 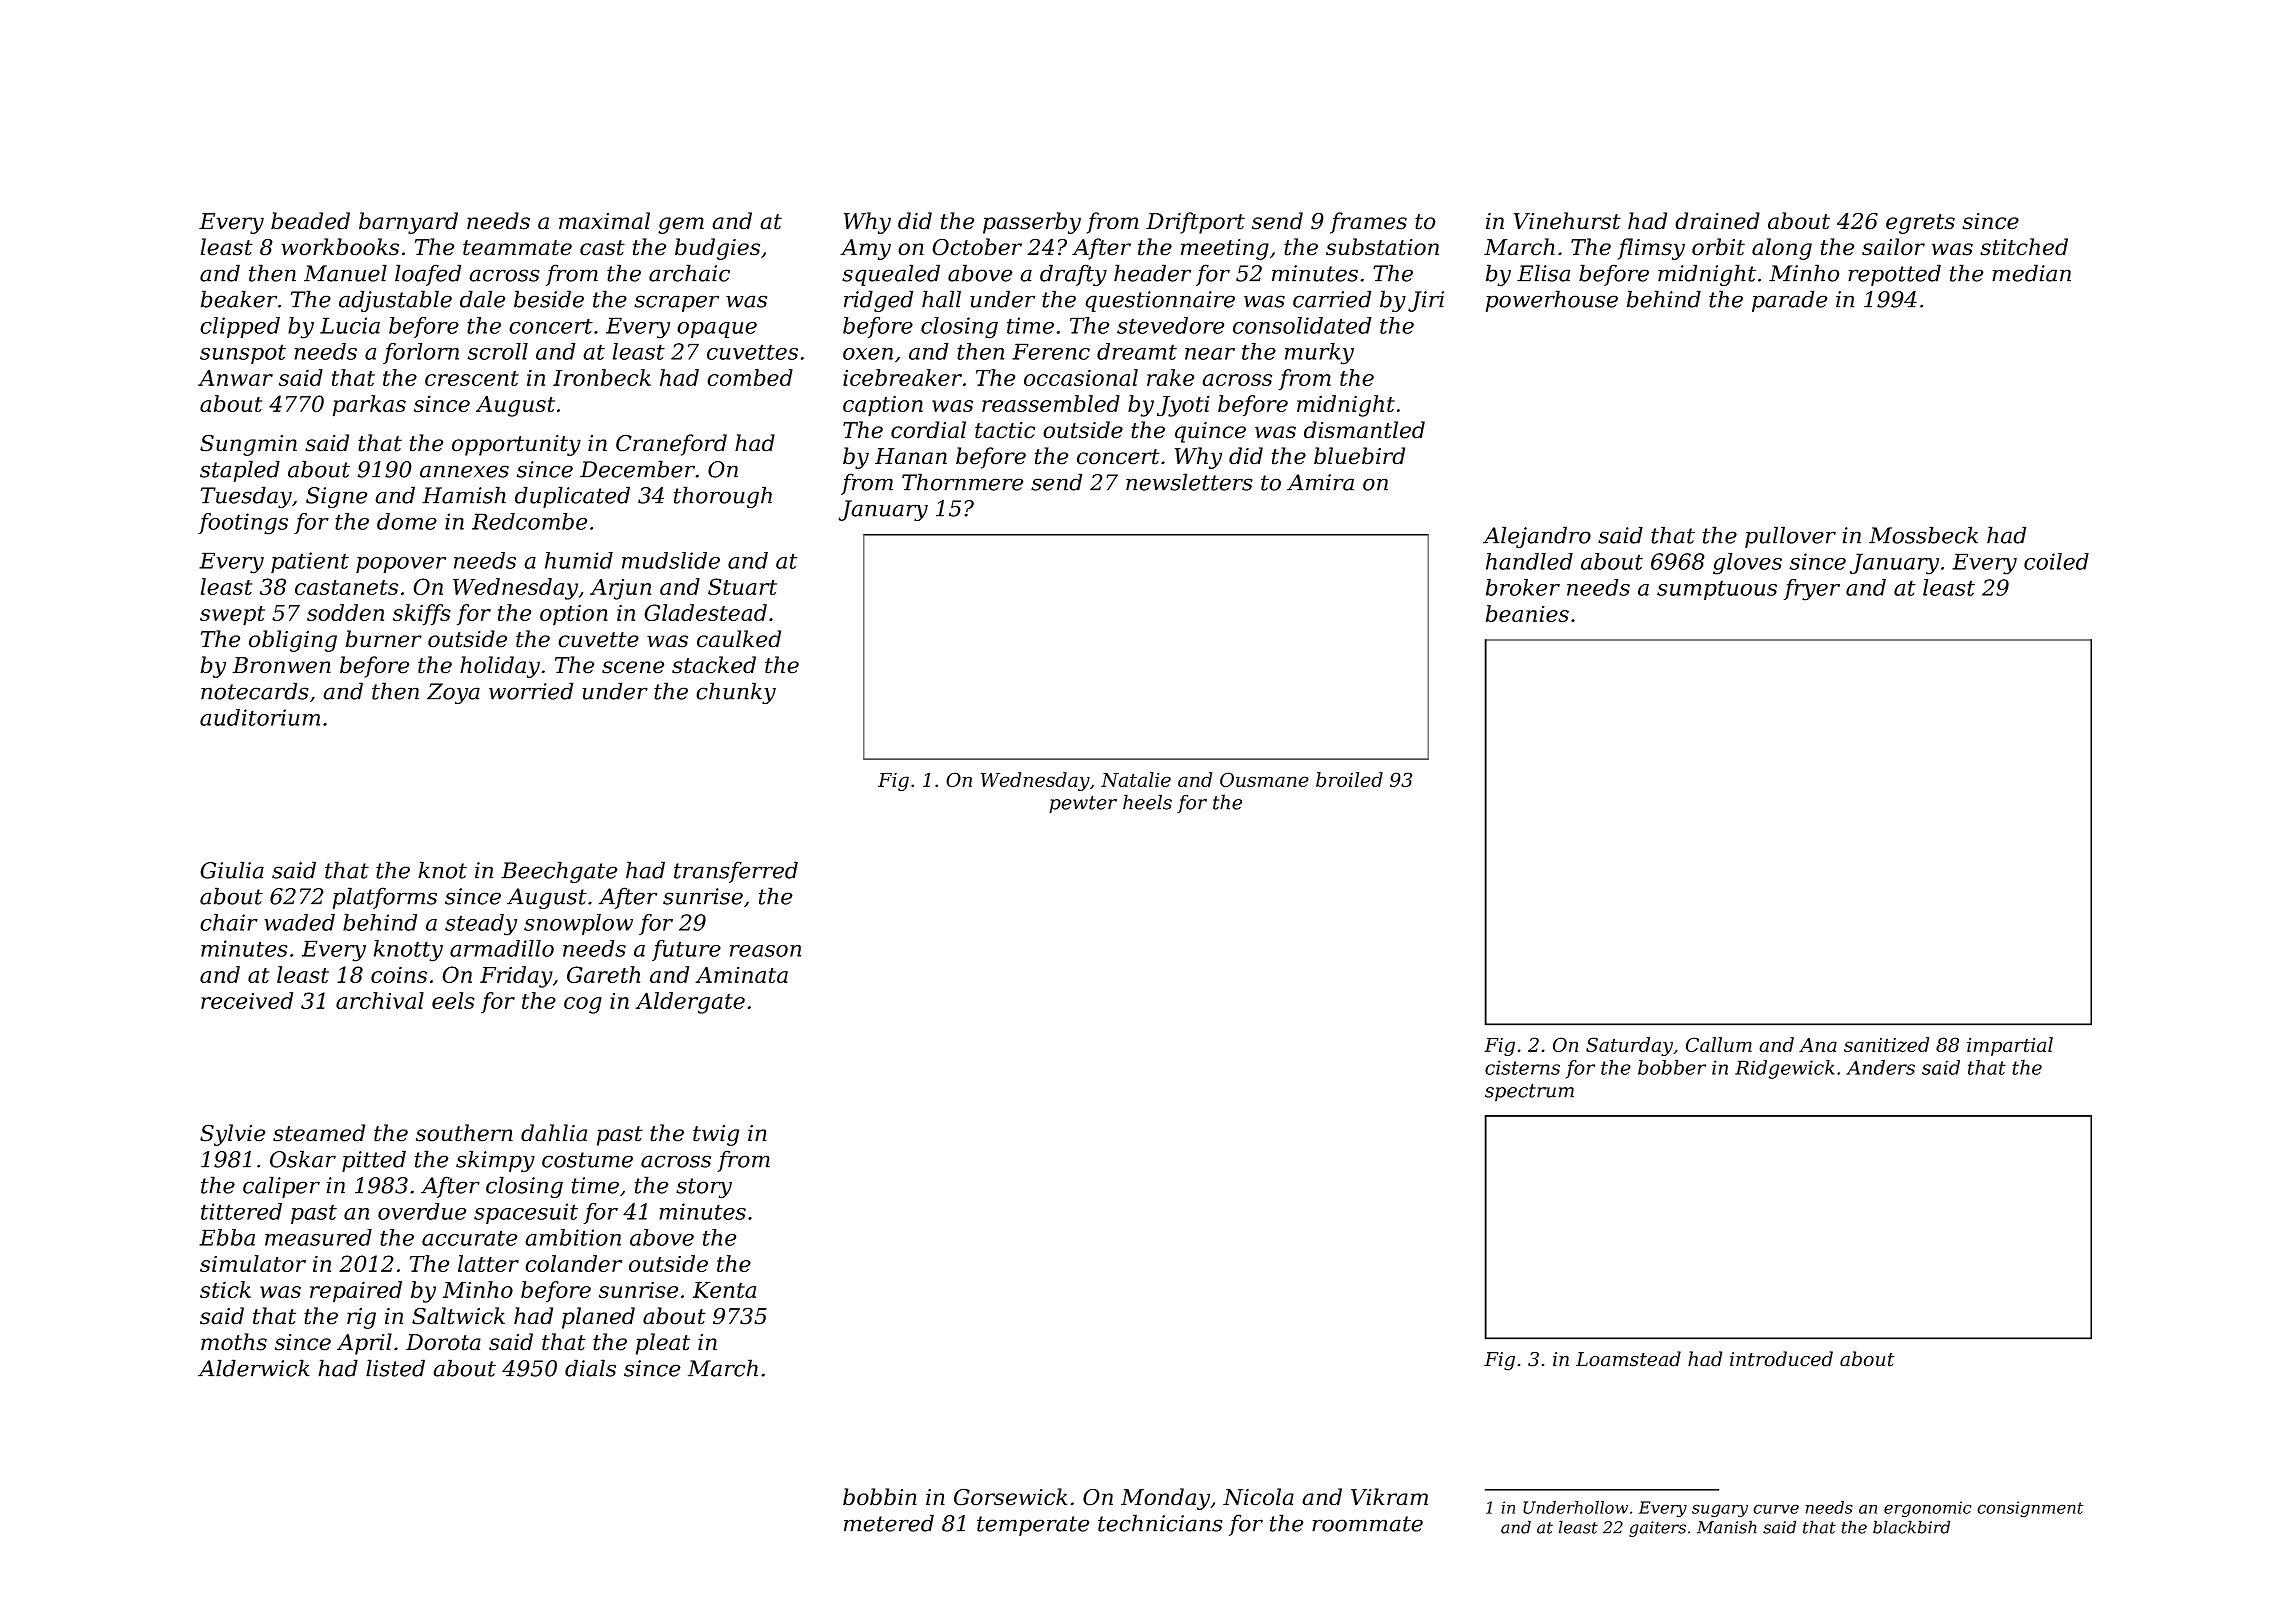 What do you see at coordinates (1529, 1093) in the screenshot?
I see `spectrum` at bounding box center [1529, 1093].
